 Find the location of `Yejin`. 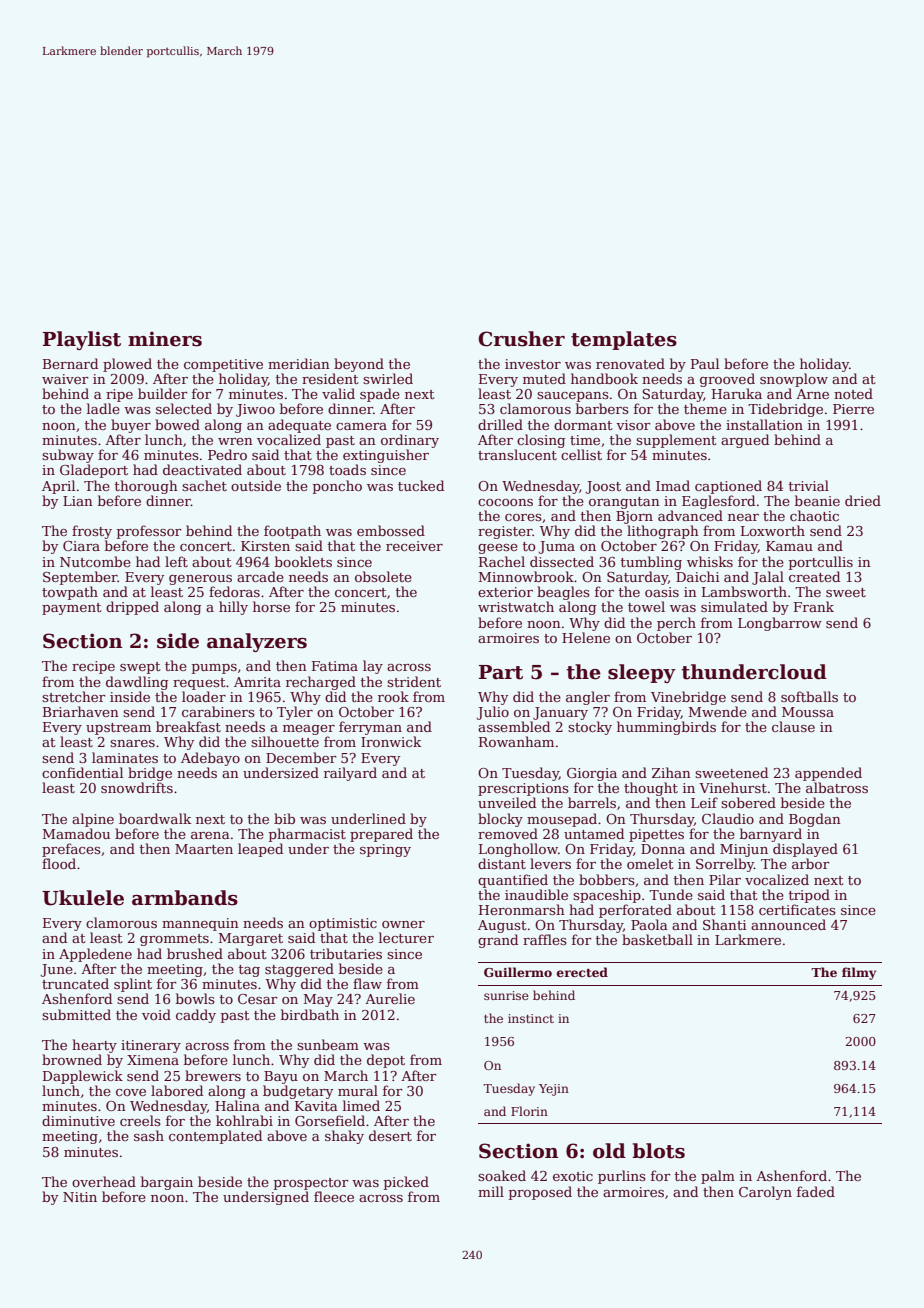

Yejin is located at coordinates (554, 1090).
